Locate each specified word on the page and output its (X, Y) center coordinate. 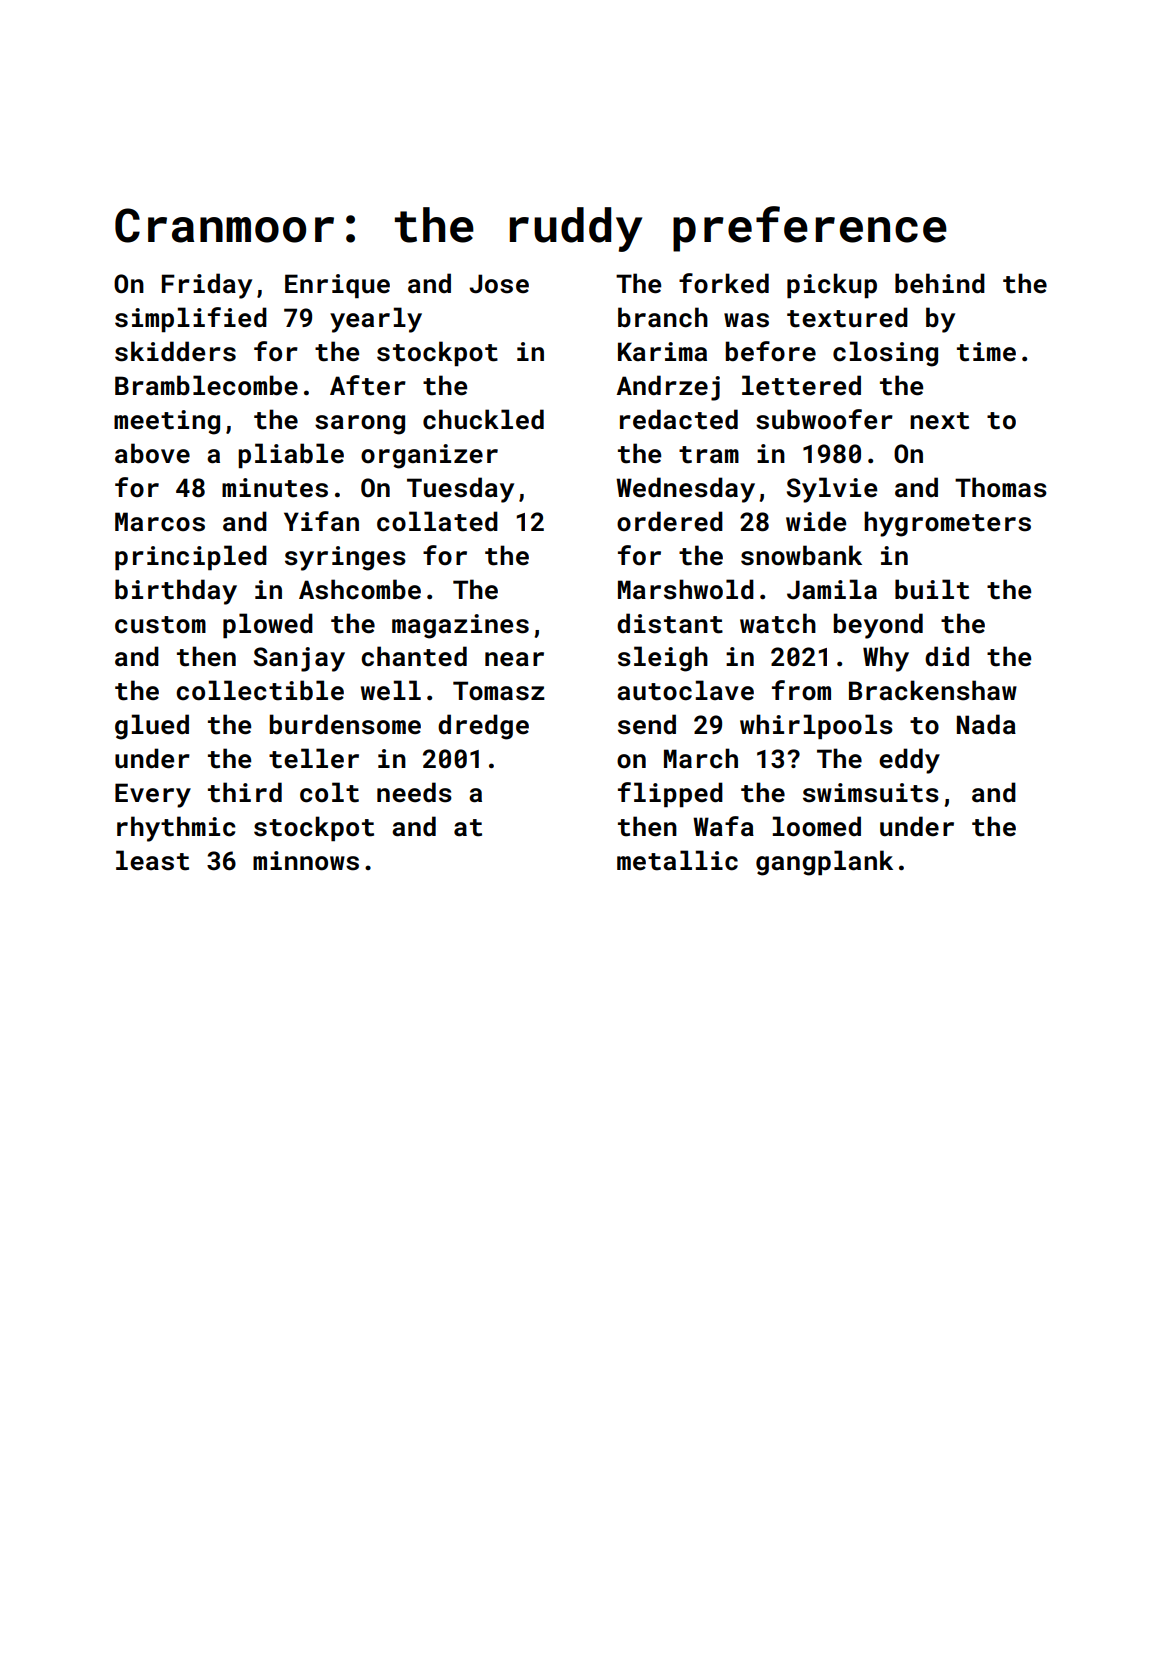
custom (160, 625)
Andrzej (668, 388)
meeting (167, 422)
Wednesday (685, 490)
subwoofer (824, 419)
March (701, 758)
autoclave (685, 690)
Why (886, 659)
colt (329, 792)
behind (940, 283)
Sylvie (832, 490)
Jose (499, 284)
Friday (207, 286)
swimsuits (871, 793)
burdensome (345, 724)
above (152, 453)
